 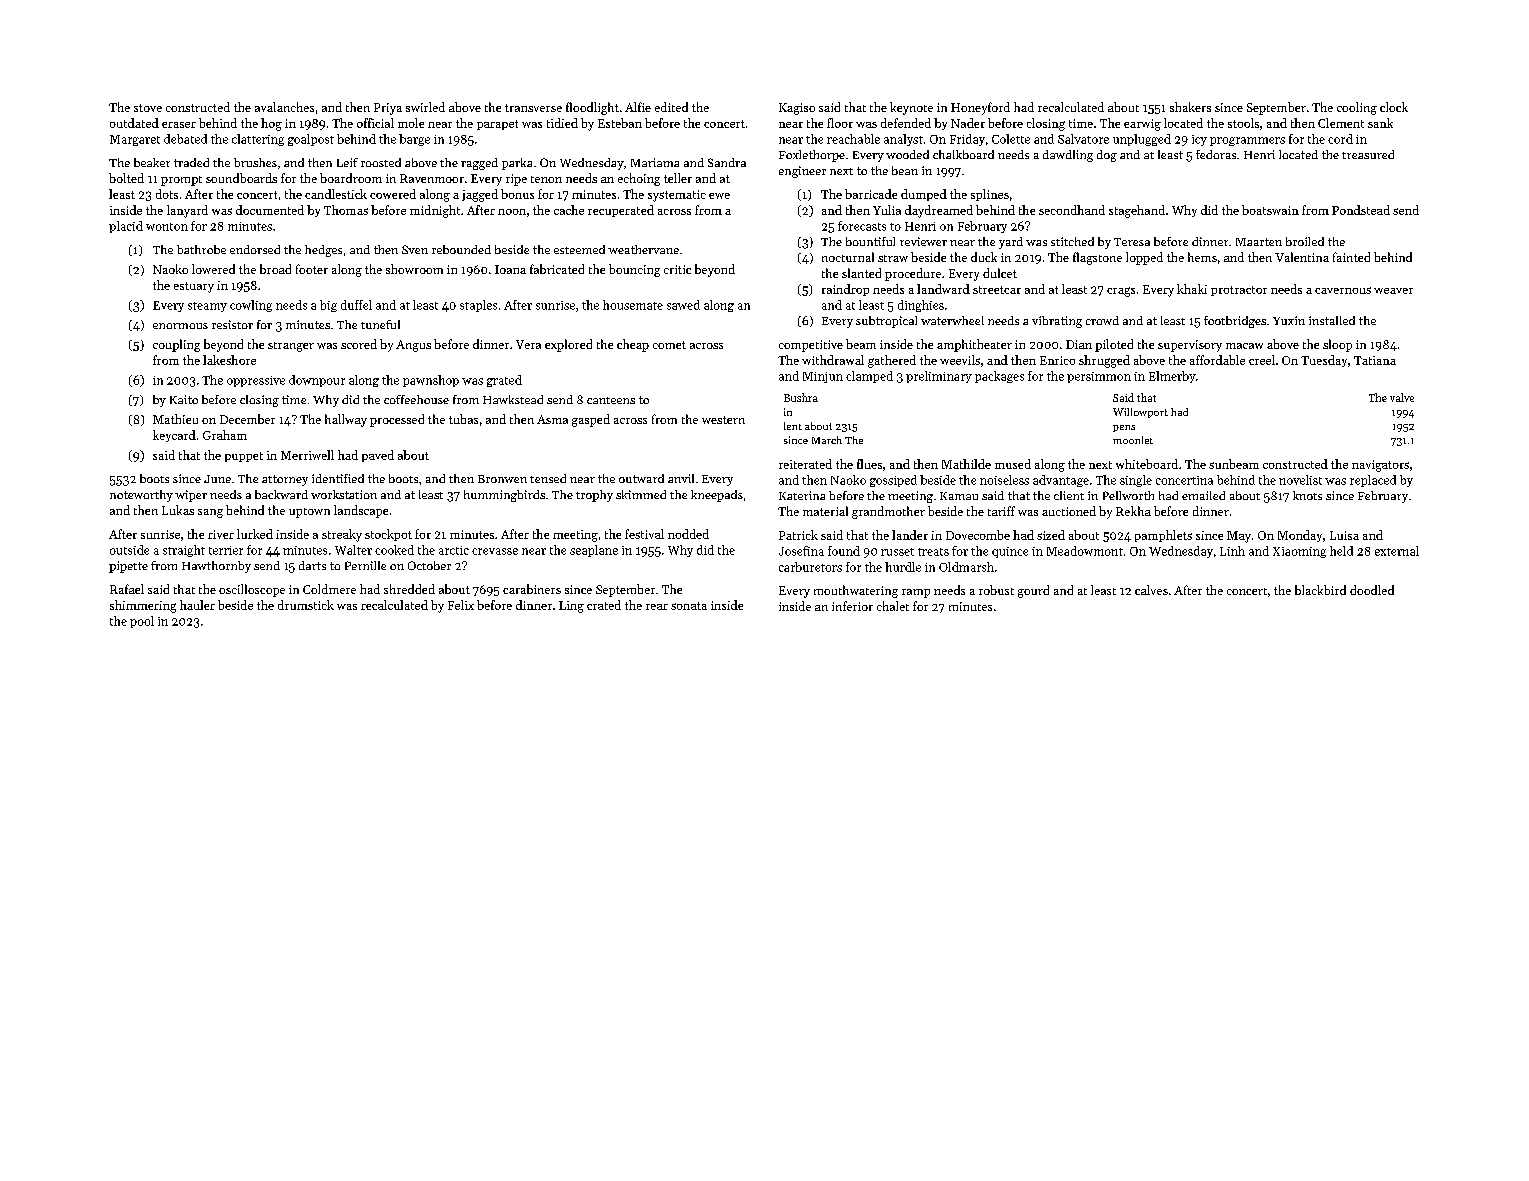 I want to click on knots, so click(x=1307, y=495).
